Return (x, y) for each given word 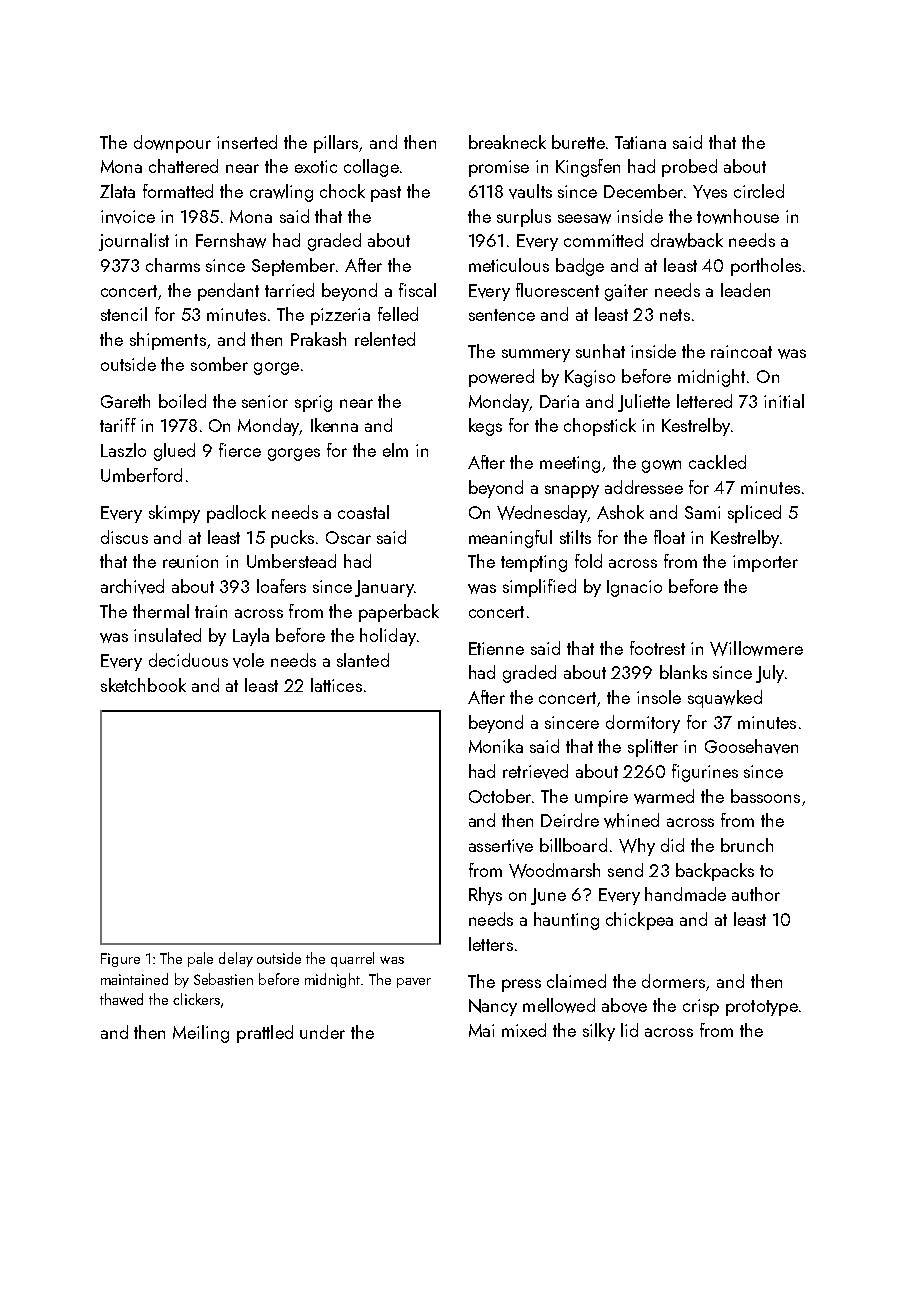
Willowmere (756, 648)
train (211, 611)
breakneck (507, 142)
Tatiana (640, 142)
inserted (247, 142)
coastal (363, 512)
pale (200, 959)
